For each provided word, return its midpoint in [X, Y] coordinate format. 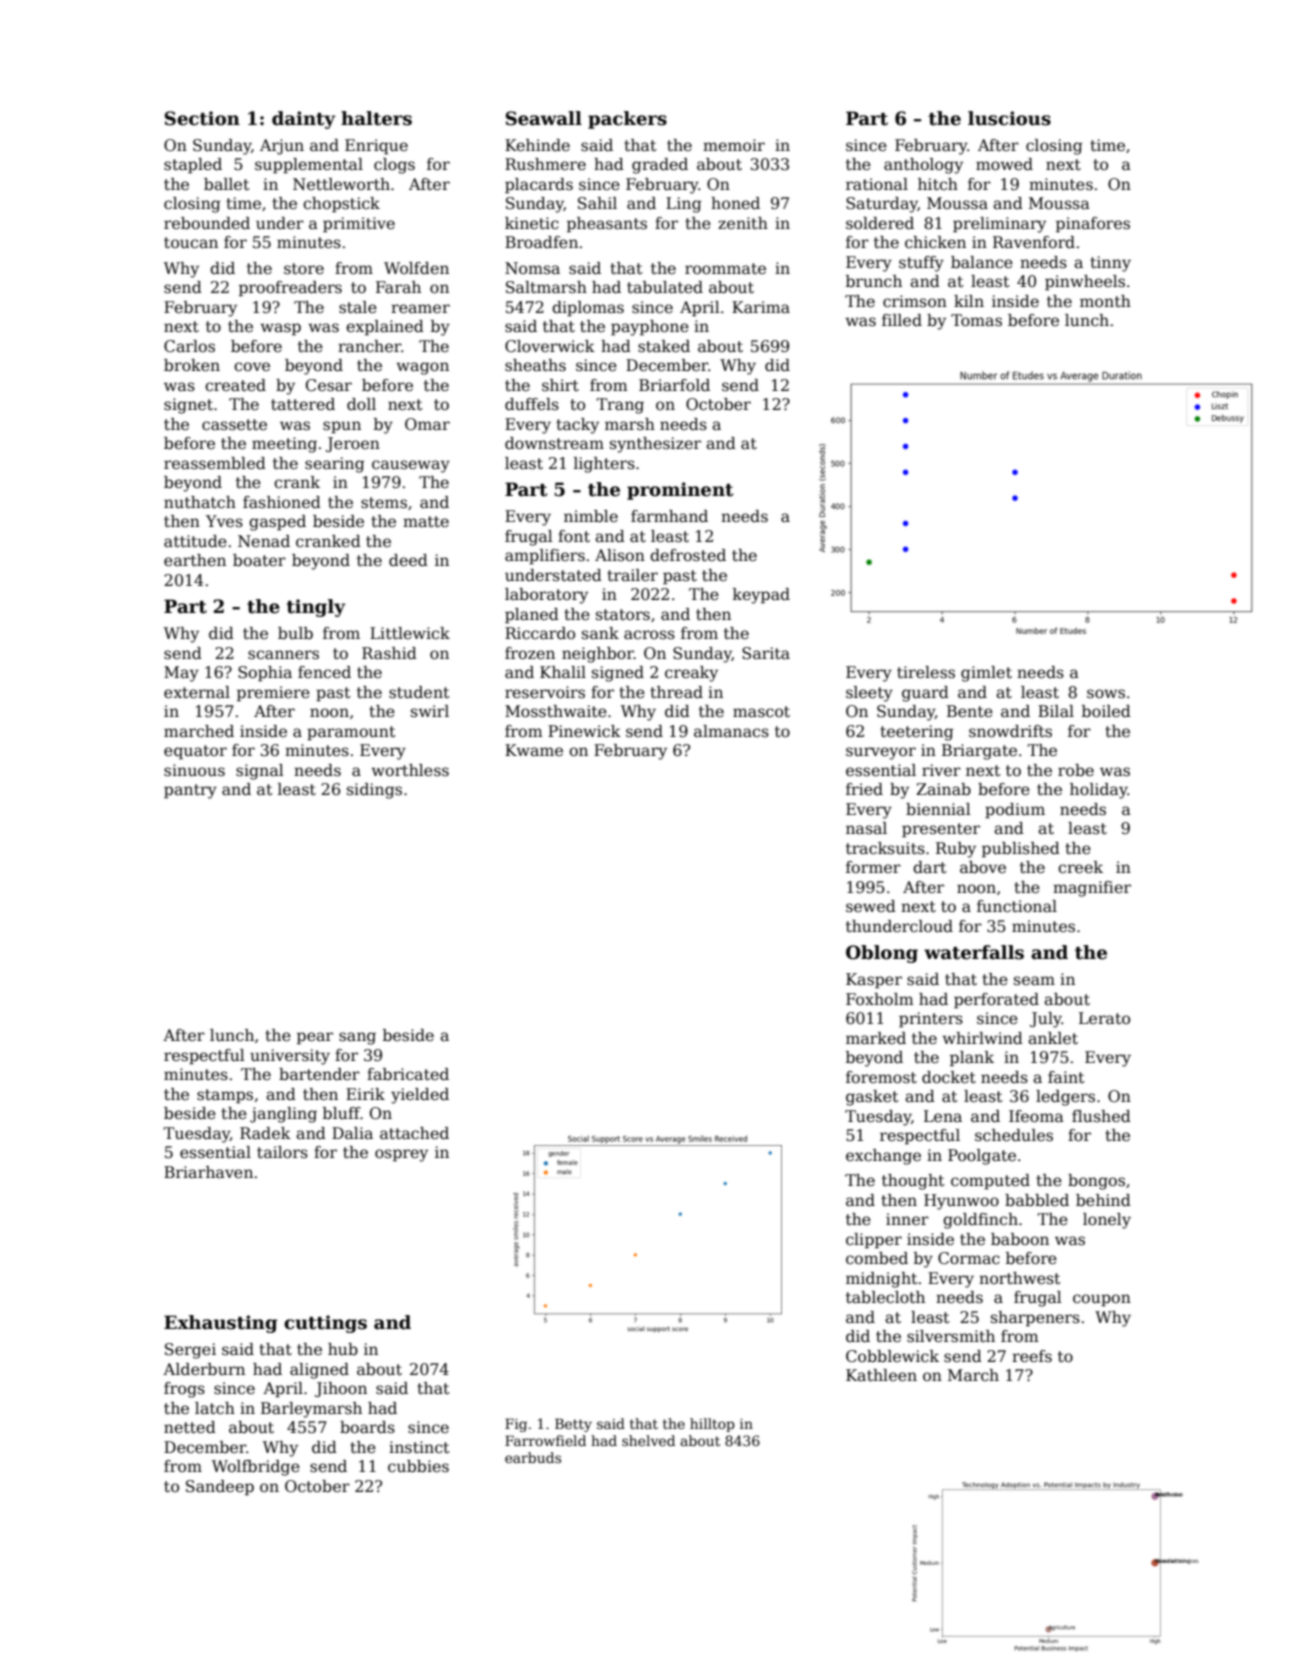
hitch [938, 184]
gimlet [986, 674]
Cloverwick [550, 346]
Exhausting [220, 1324]
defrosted [688, 555]
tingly [316, 608]
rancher [369, 346]
